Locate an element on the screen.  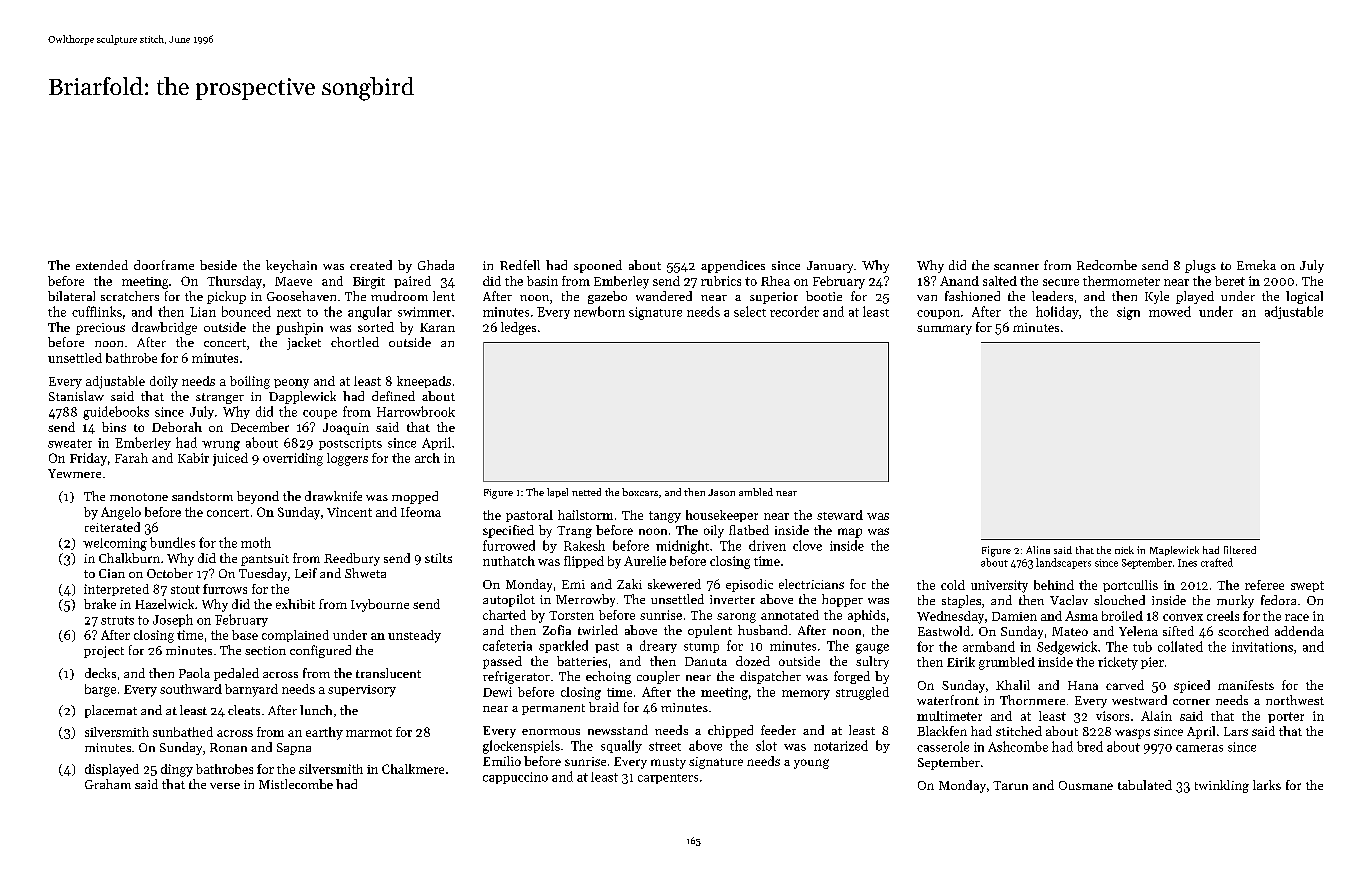
carpenters is located at coordinates (668, 779).
